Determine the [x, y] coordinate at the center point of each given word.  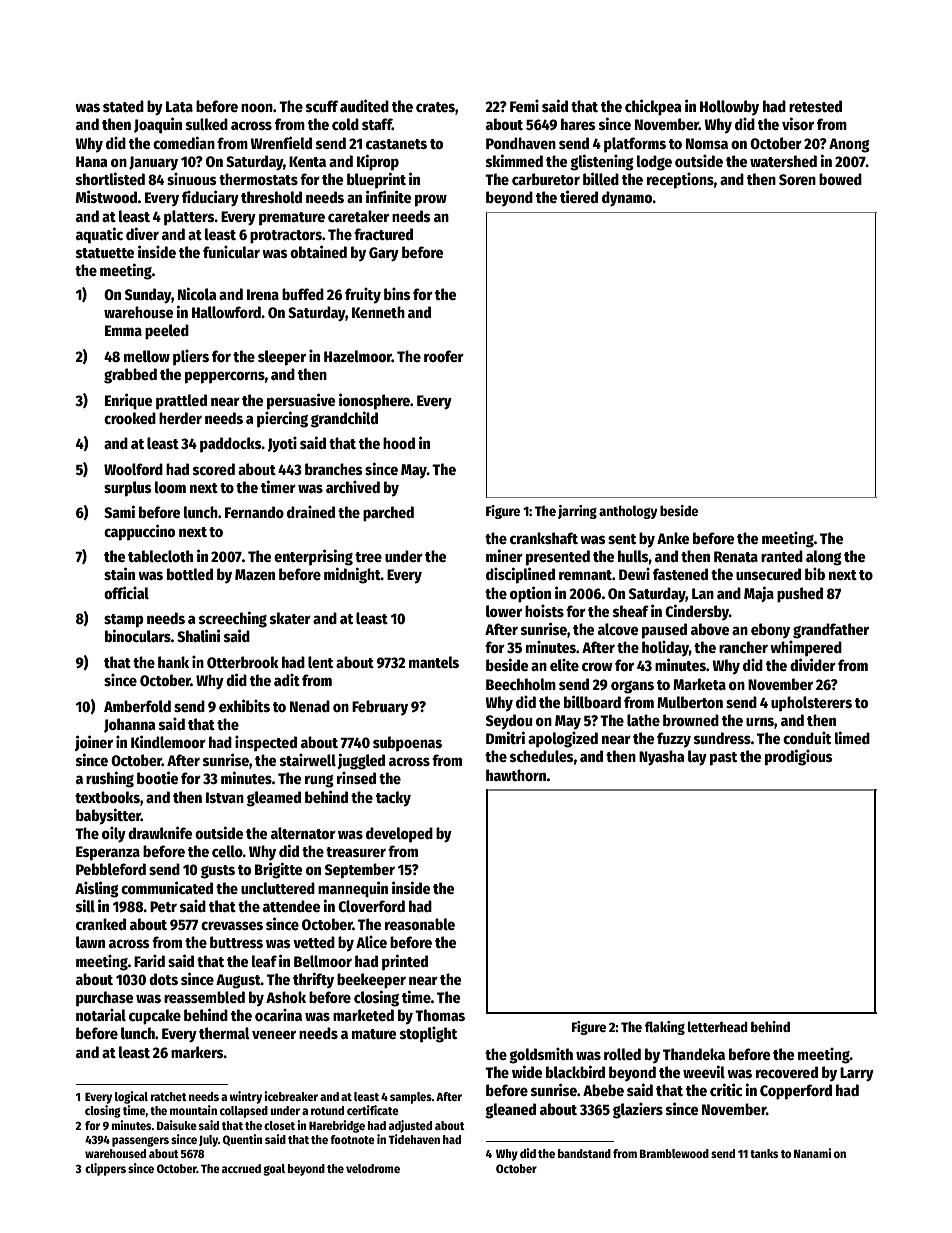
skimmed [514, 160]
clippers [105, 1169]
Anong [849, 145]
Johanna [130, 725]
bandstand [584, 1153]
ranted [782, 556]
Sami [119, 511]
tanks [764, 1153]
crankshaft [544, 538]
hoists [544, 611]
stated [123, 106]
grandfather [831, 631]
